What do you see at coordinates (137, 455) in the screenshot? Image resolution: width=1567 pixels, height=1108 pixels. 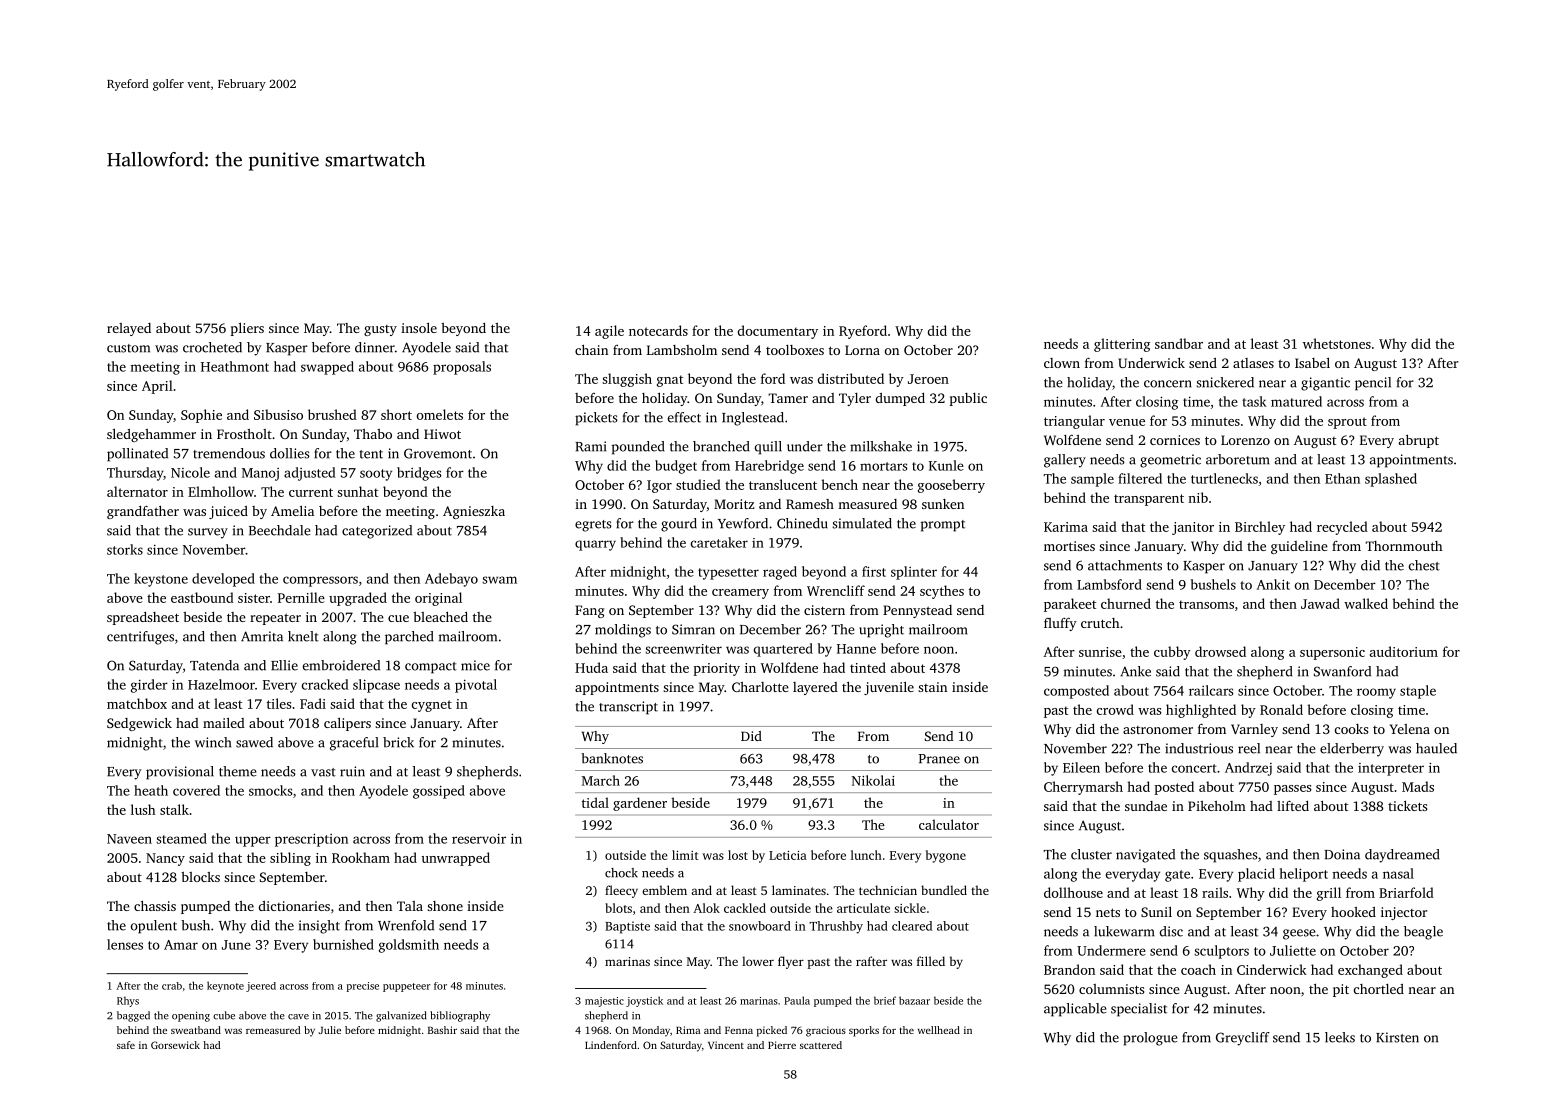 I see `pollinated` at bounding box center [137, 455].
